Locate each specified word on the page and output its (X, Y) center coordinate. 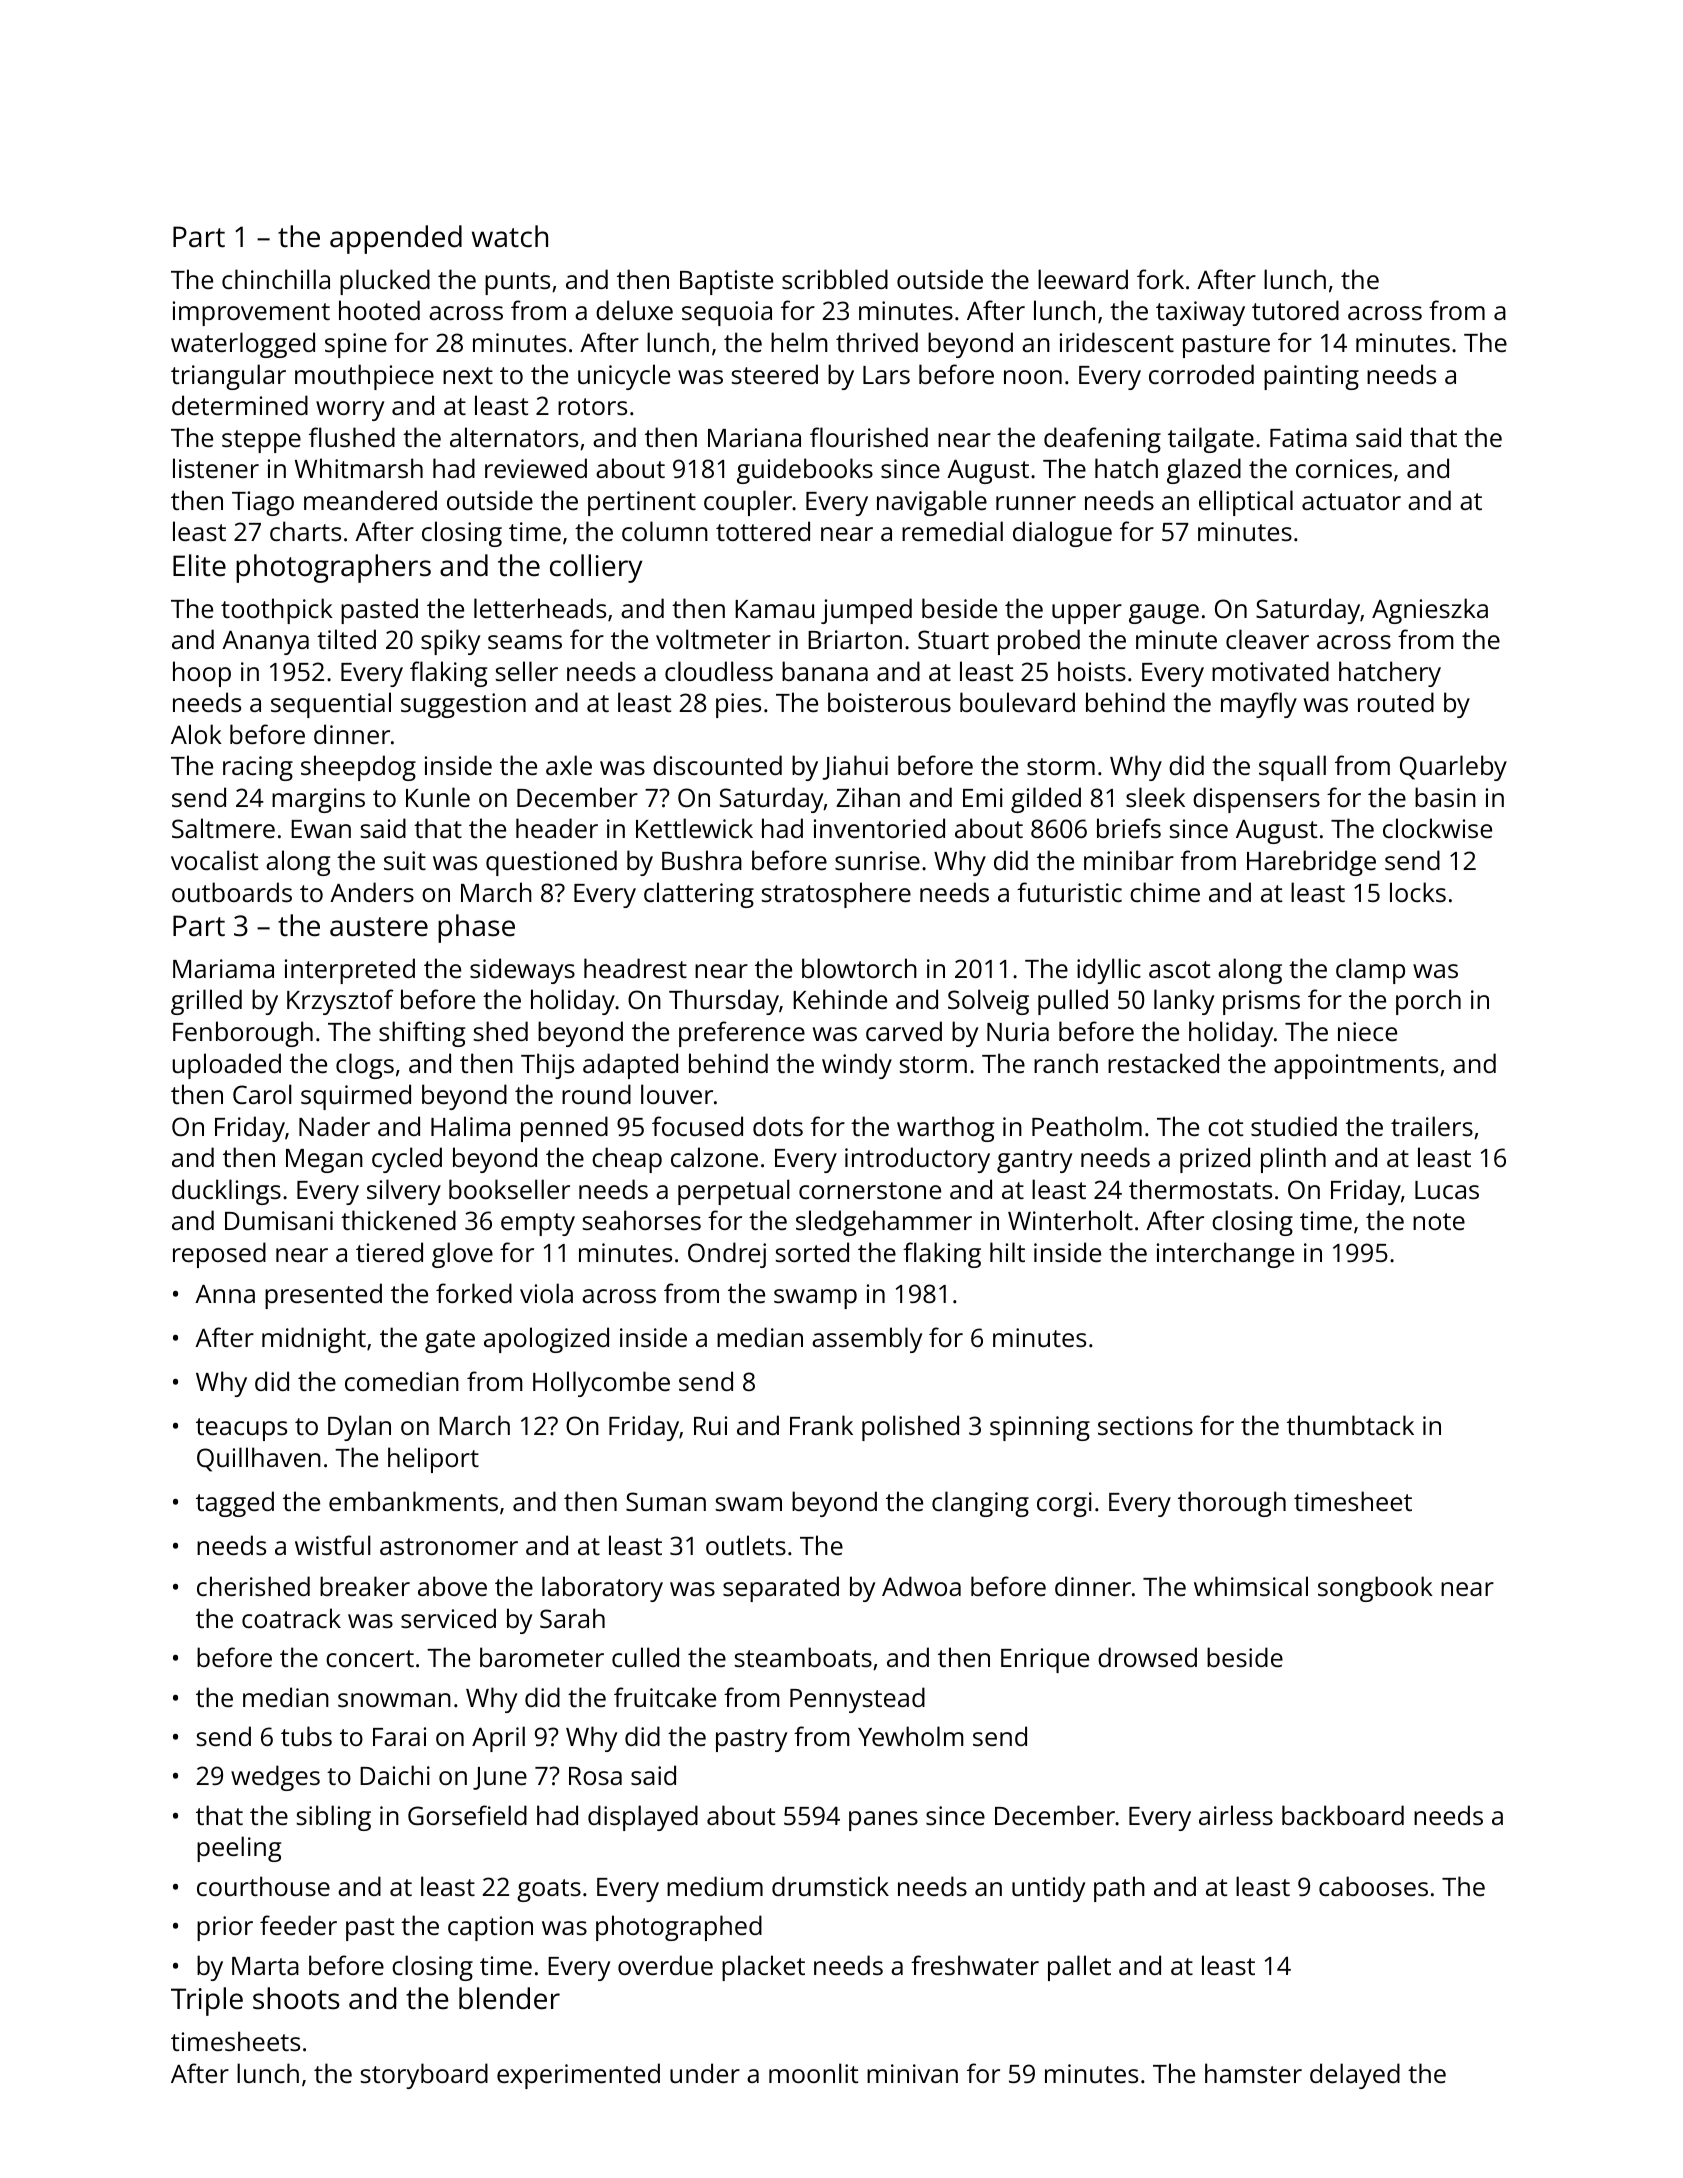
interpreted (350, 971)
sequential (331, 705)
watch (510, 236)
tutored (1295, 310)
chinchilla (276, 279)
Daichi (395, 1775)
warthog (945, 1129)
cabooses (1373, 1886)
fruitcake (665, 1697)
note (1439, 1221)
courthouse (263, 1886)
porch (1428, 1002)
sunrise (877, 860)
